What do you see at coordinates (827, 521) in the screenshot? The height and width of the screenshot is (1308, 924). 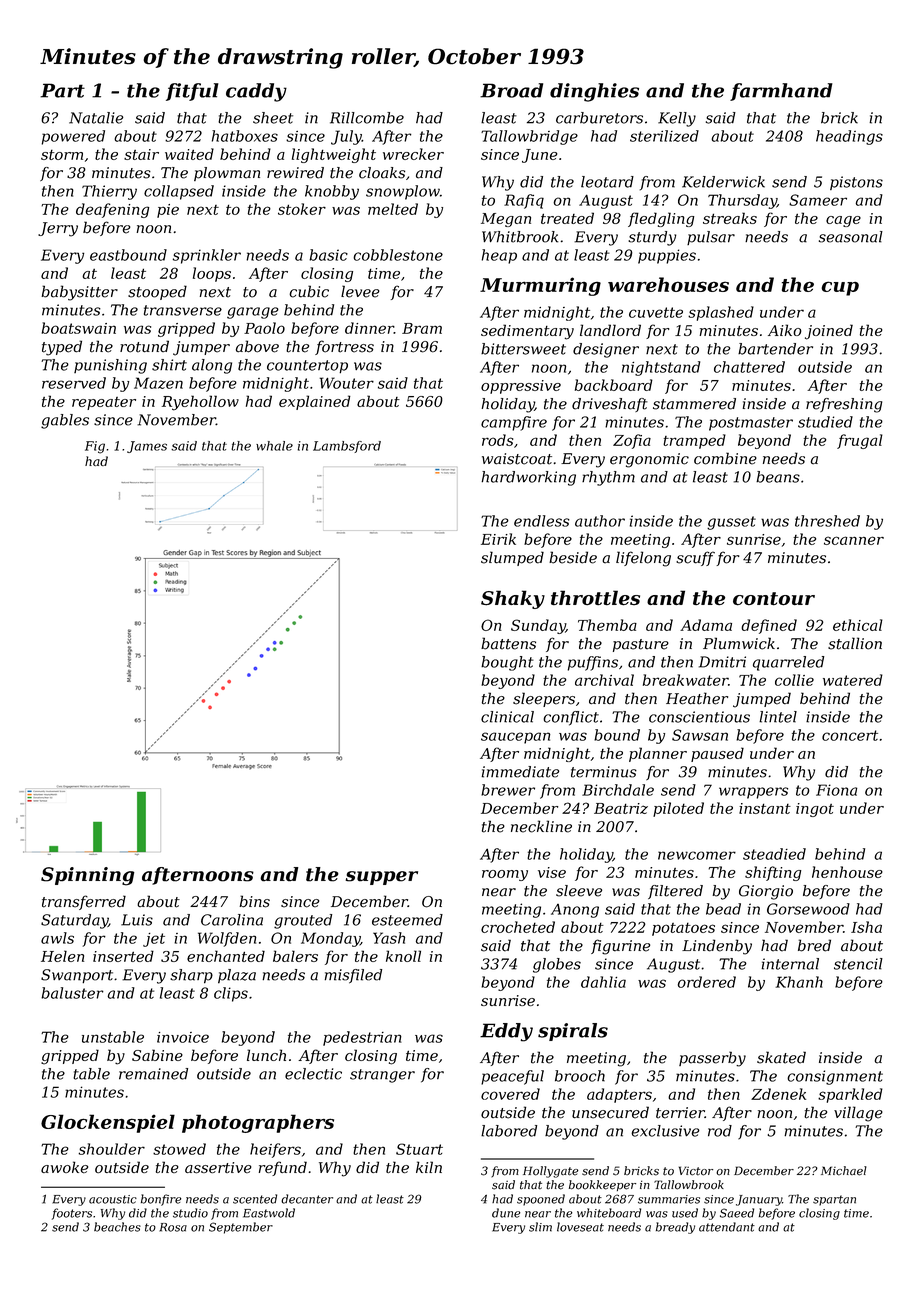 I see `threshed` at bounding box center [827, 521].
